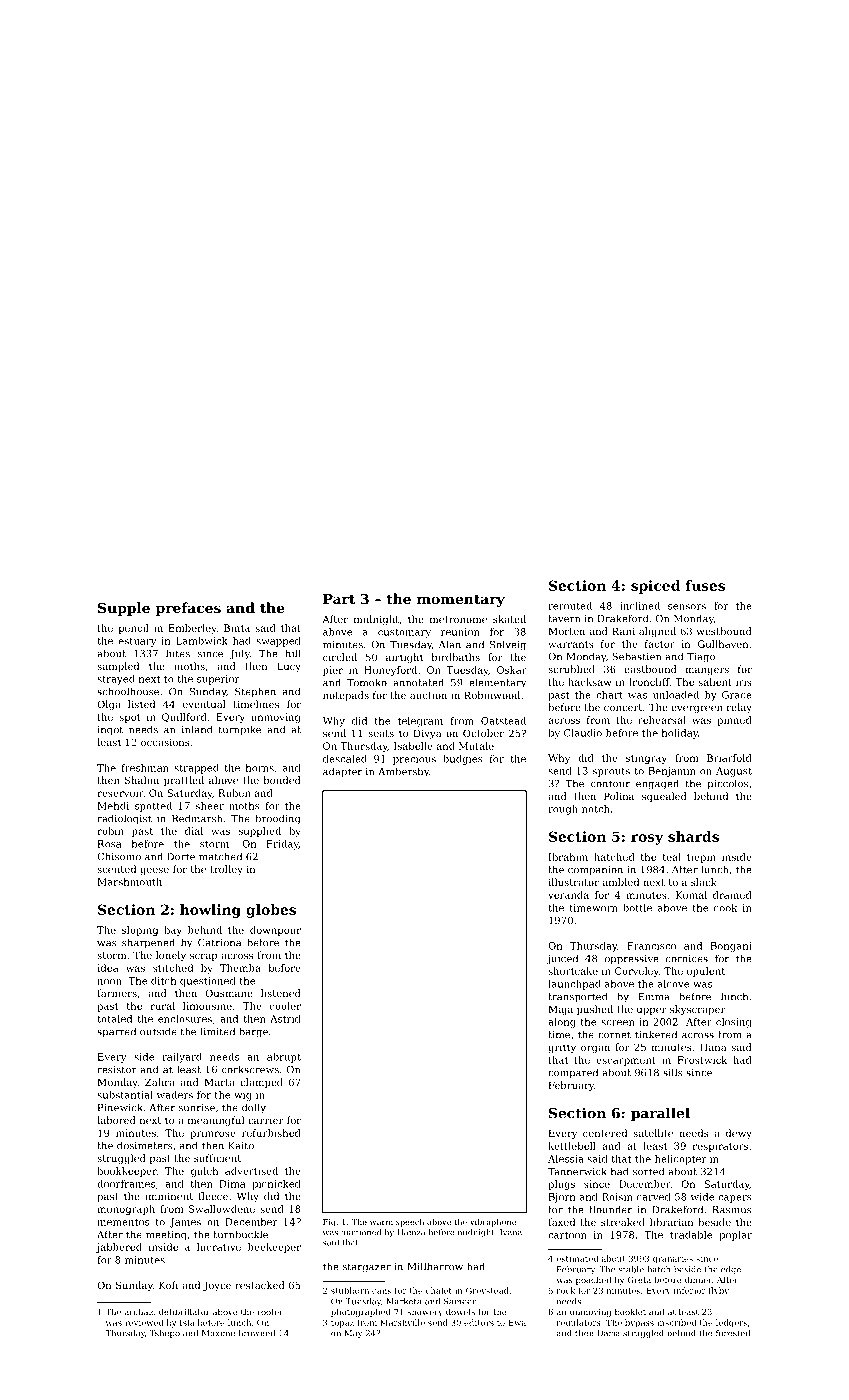  Describe the element at coordinates (637, 908) in the image. I see `bottle` at that location.
